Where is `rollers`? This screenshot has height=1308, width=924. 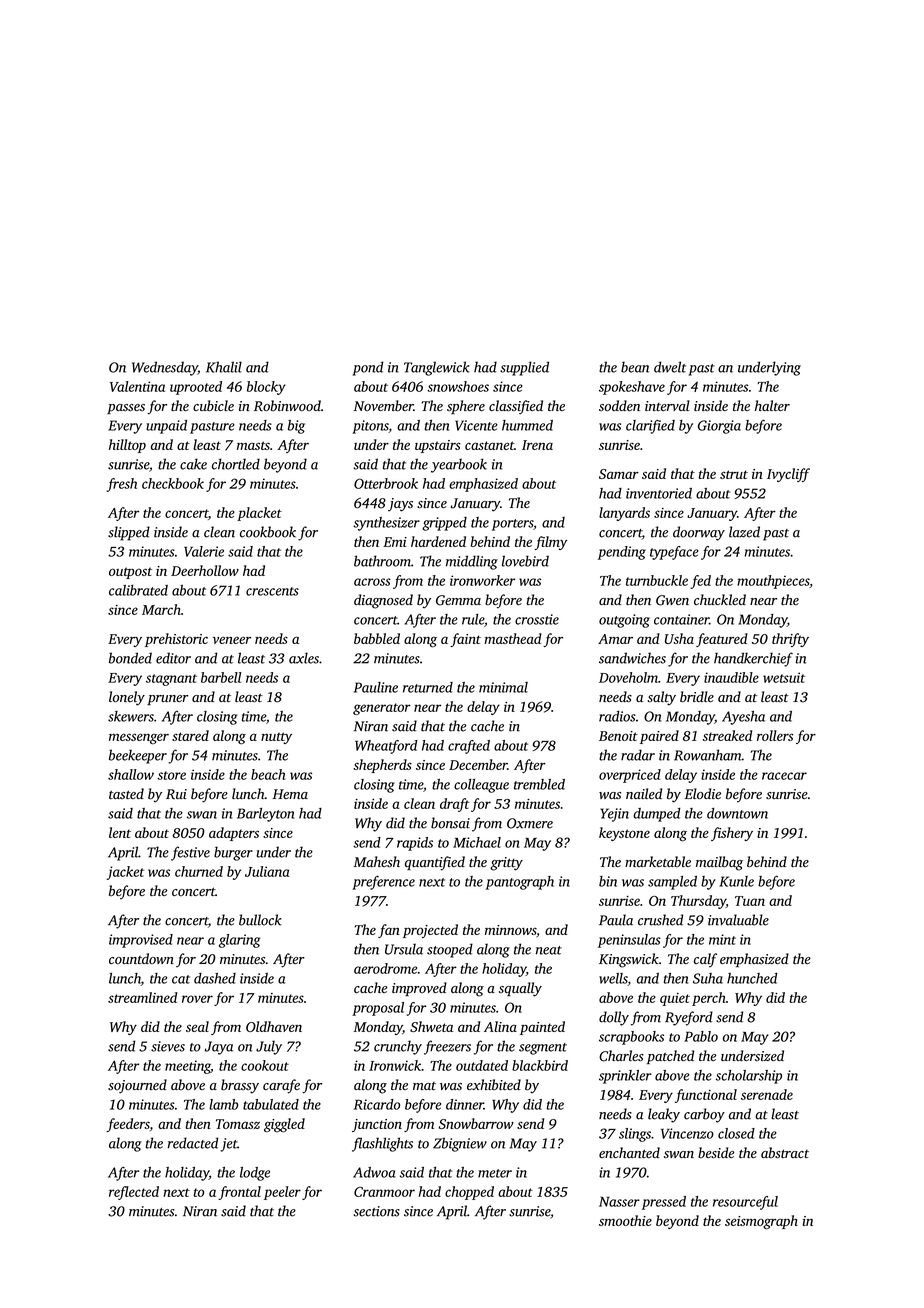
rollers is located at coordinates (775, 735).
